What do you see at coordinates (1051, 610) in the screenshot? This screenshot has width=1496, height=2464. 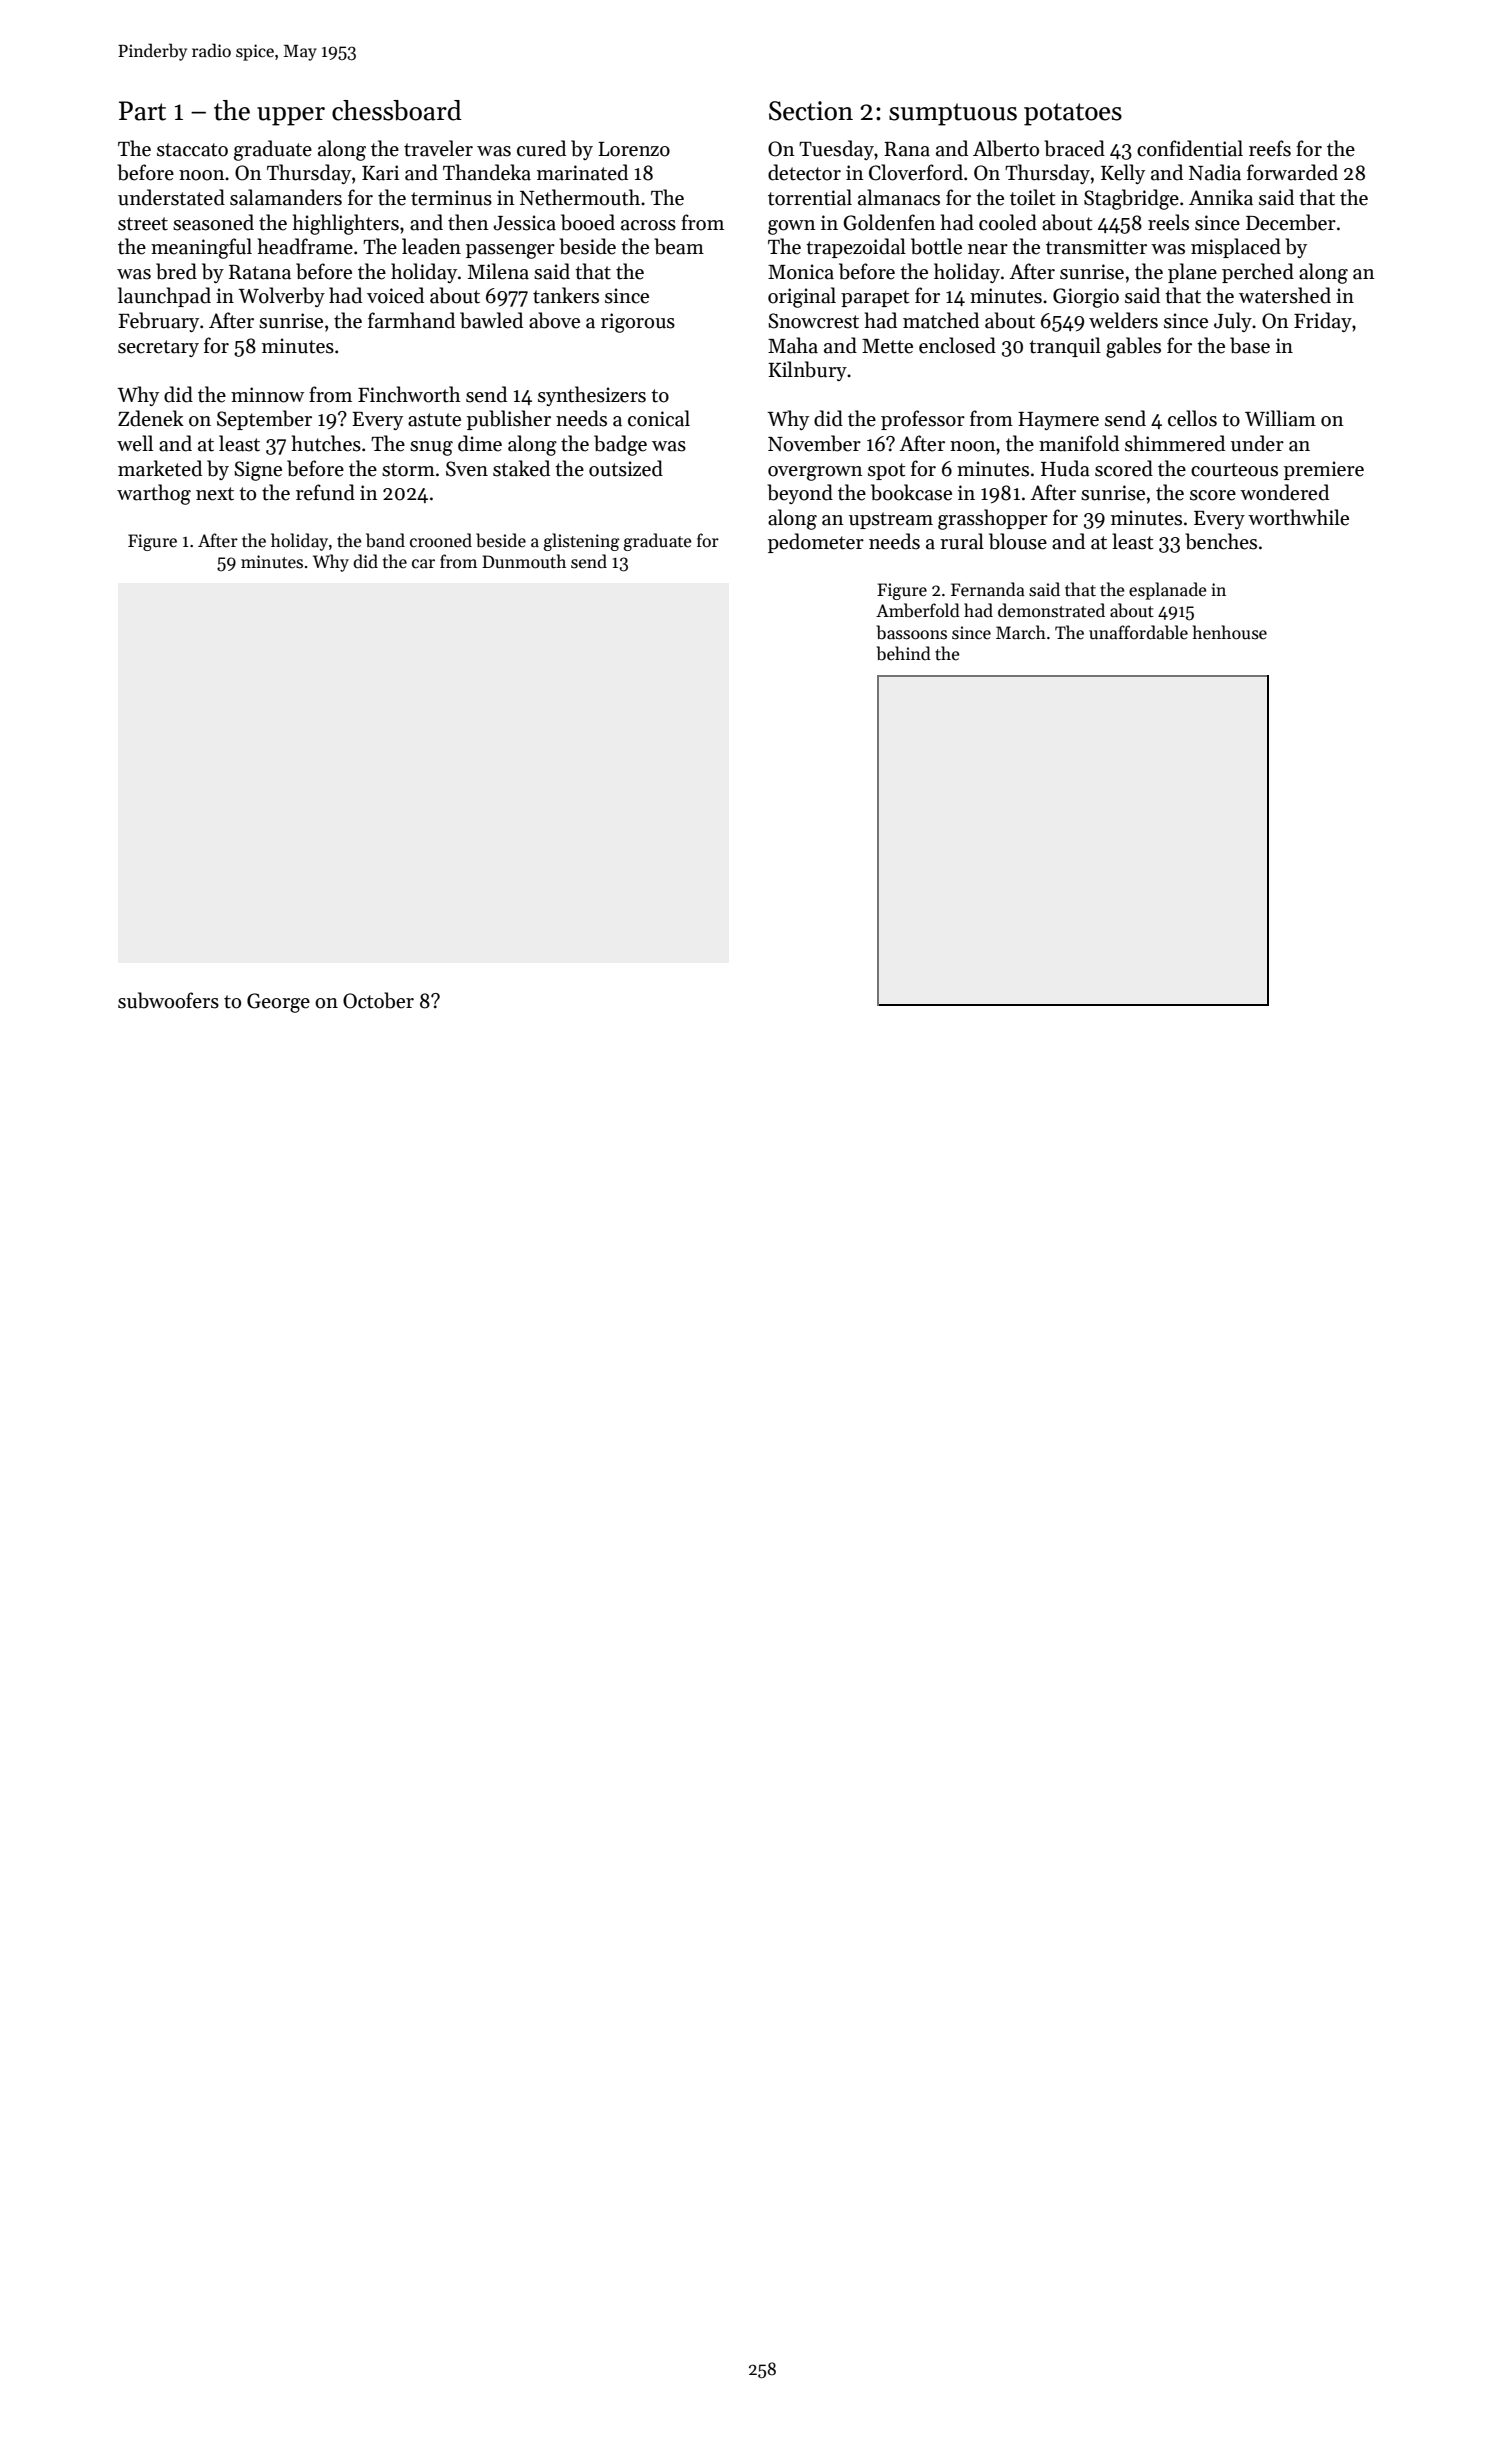 I see `demonstrated` at bounding box center [1051, 610].
